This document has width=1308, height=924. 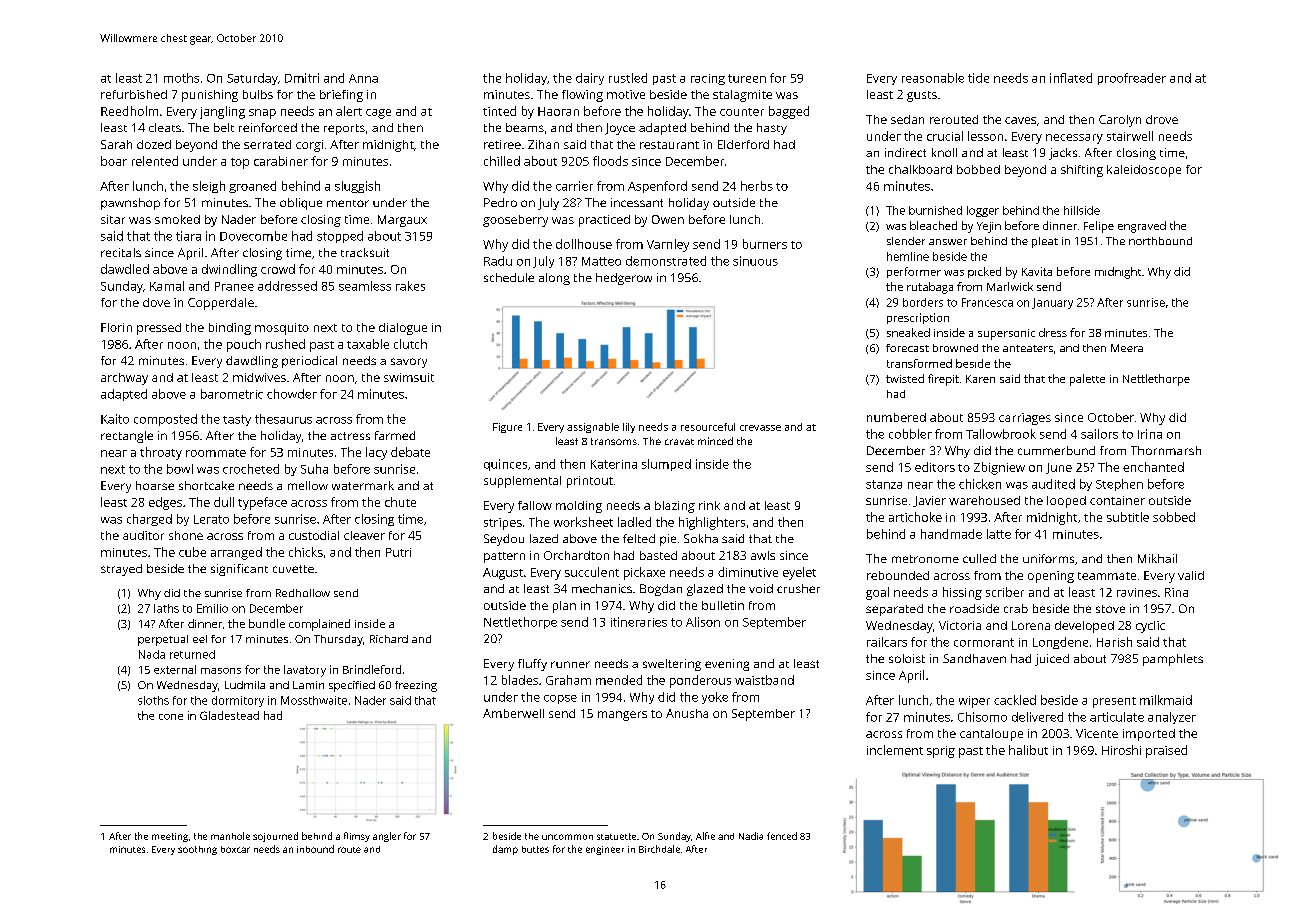 I want to click on ponderous, so click(x=700, y=681).
